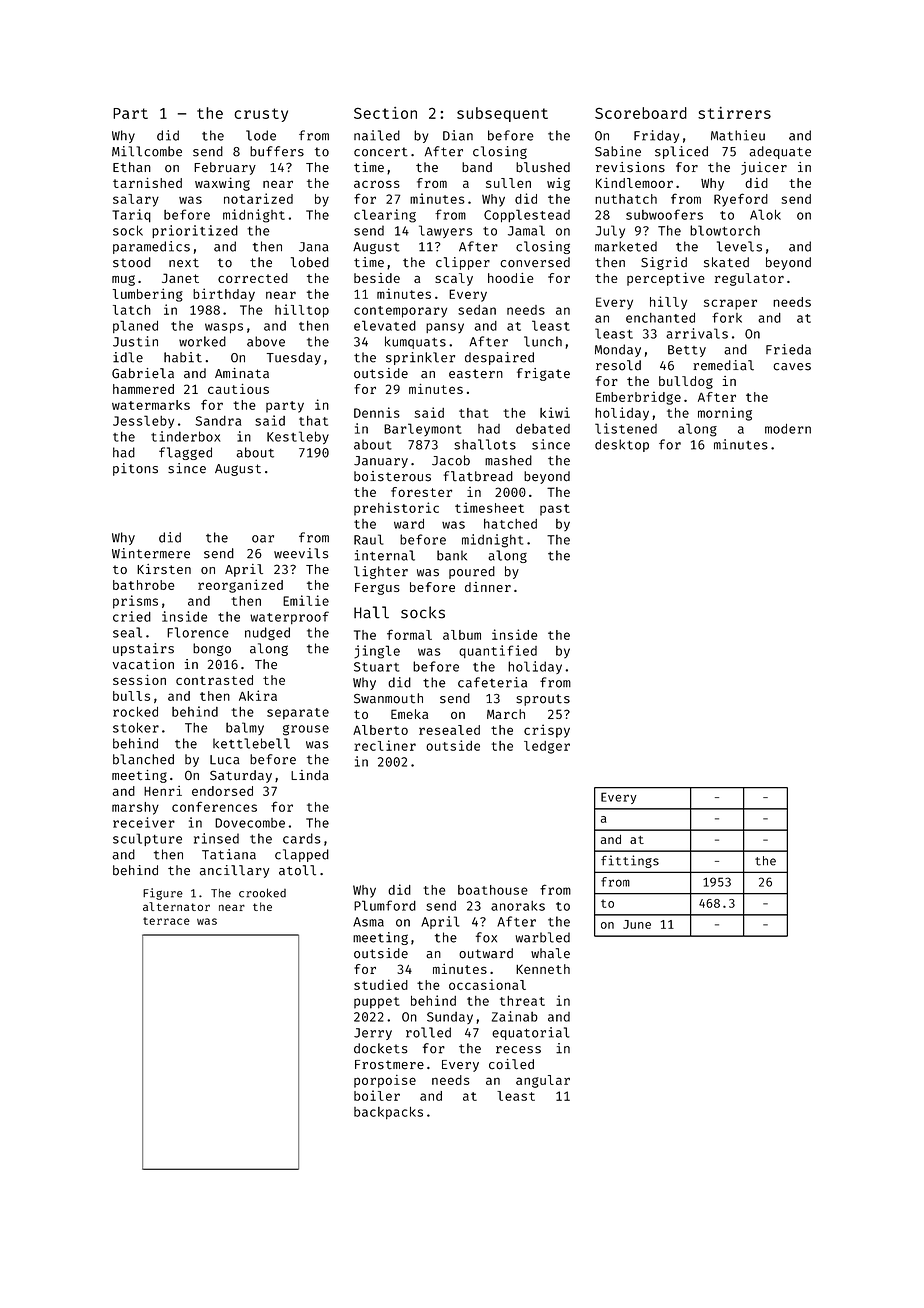 This page has width=924, height=1308. What do you see at coordinates (377, 1095) in the page?
I see `boiler` at bounding box center [377, 1095].
